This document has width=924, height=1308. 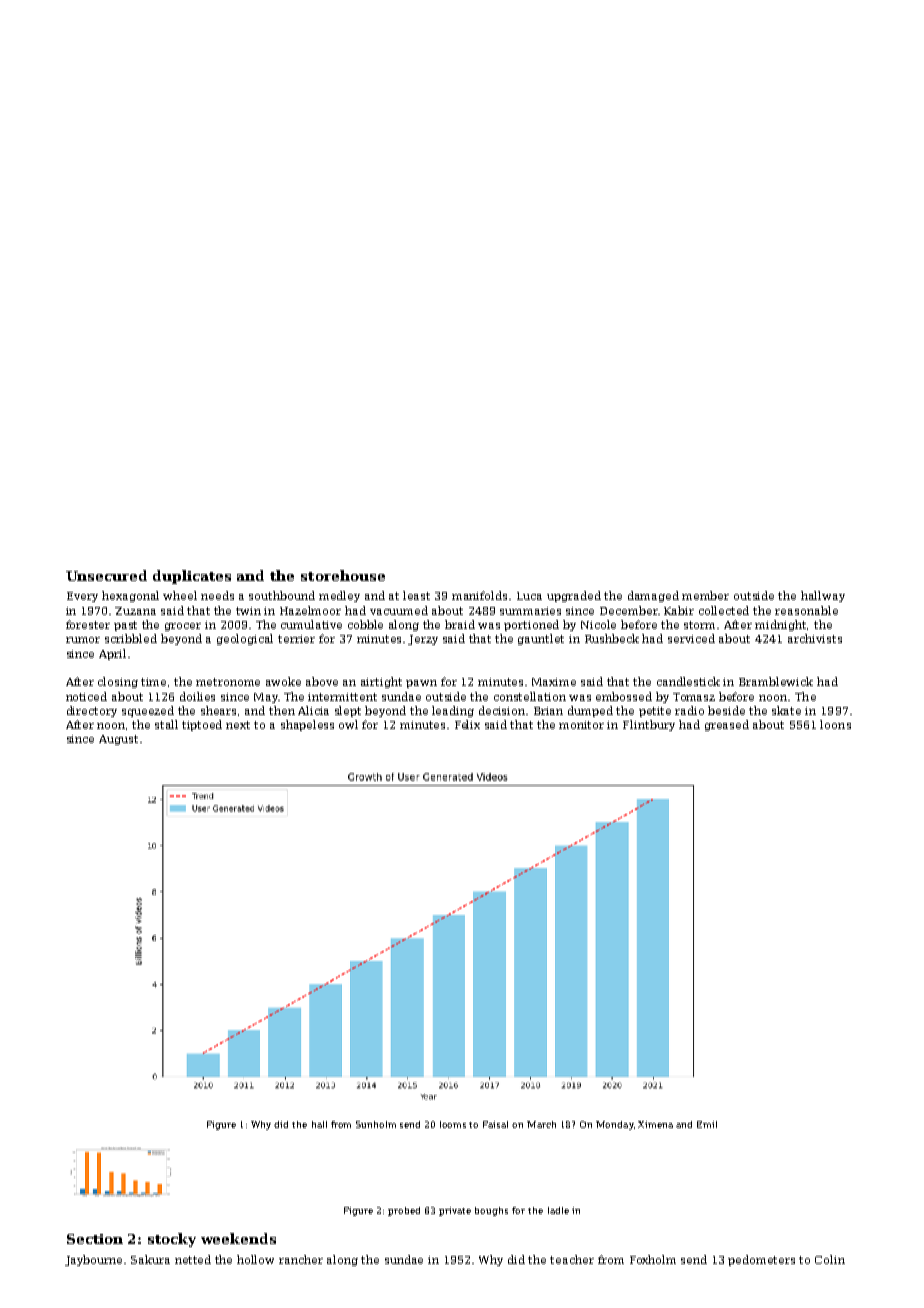 What do you see at coordinates (495, 1124) in the document?
I see `Faisal` at bounding box center [495, 1124].
